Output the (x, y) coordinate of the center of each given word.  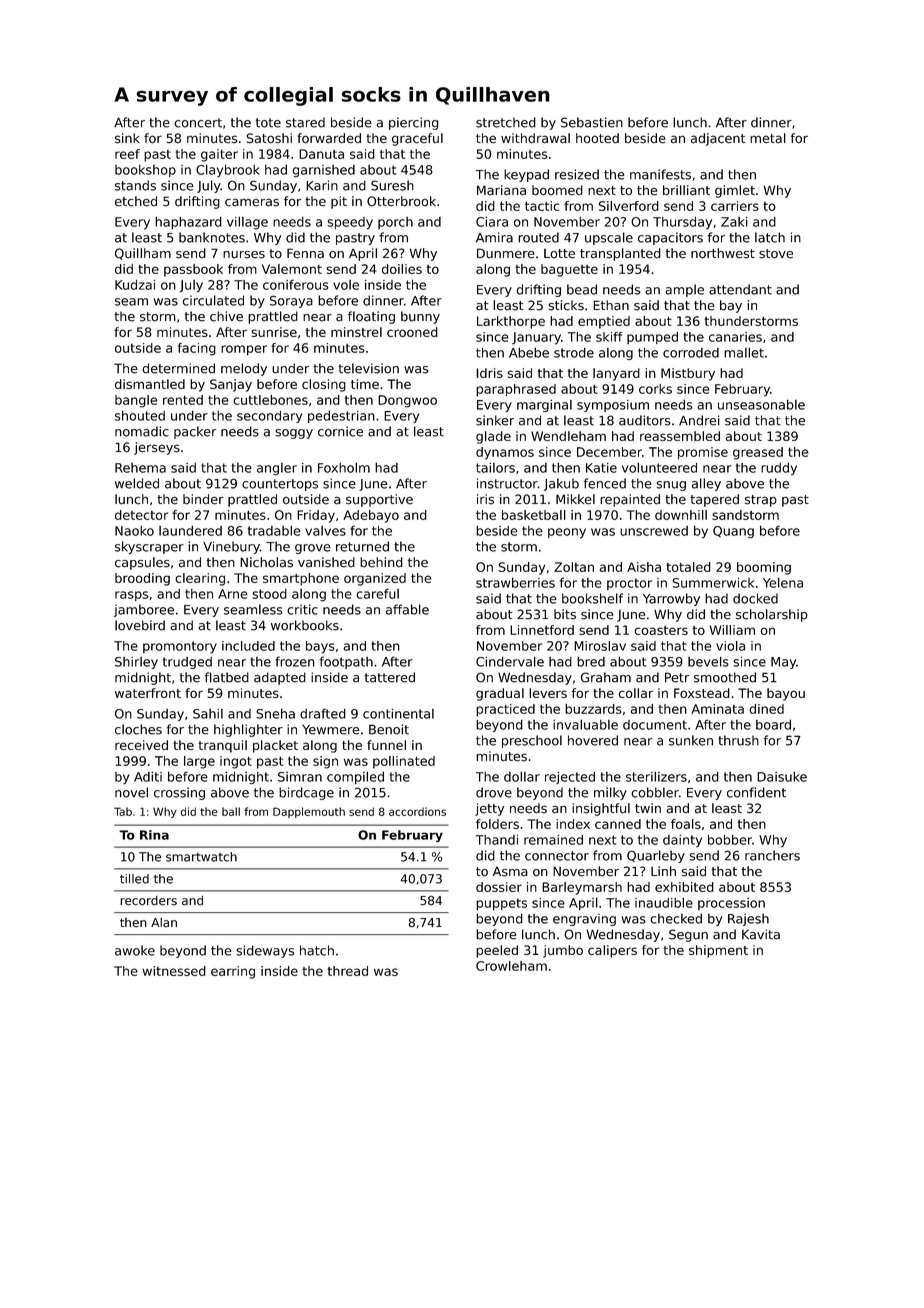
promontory (180, 647)
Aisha (644, 567)
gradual (500, 694)
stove (776, 254)
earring (233, 972)
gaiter (219, 155)
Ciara (492, 222)
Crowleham (511, 966)
